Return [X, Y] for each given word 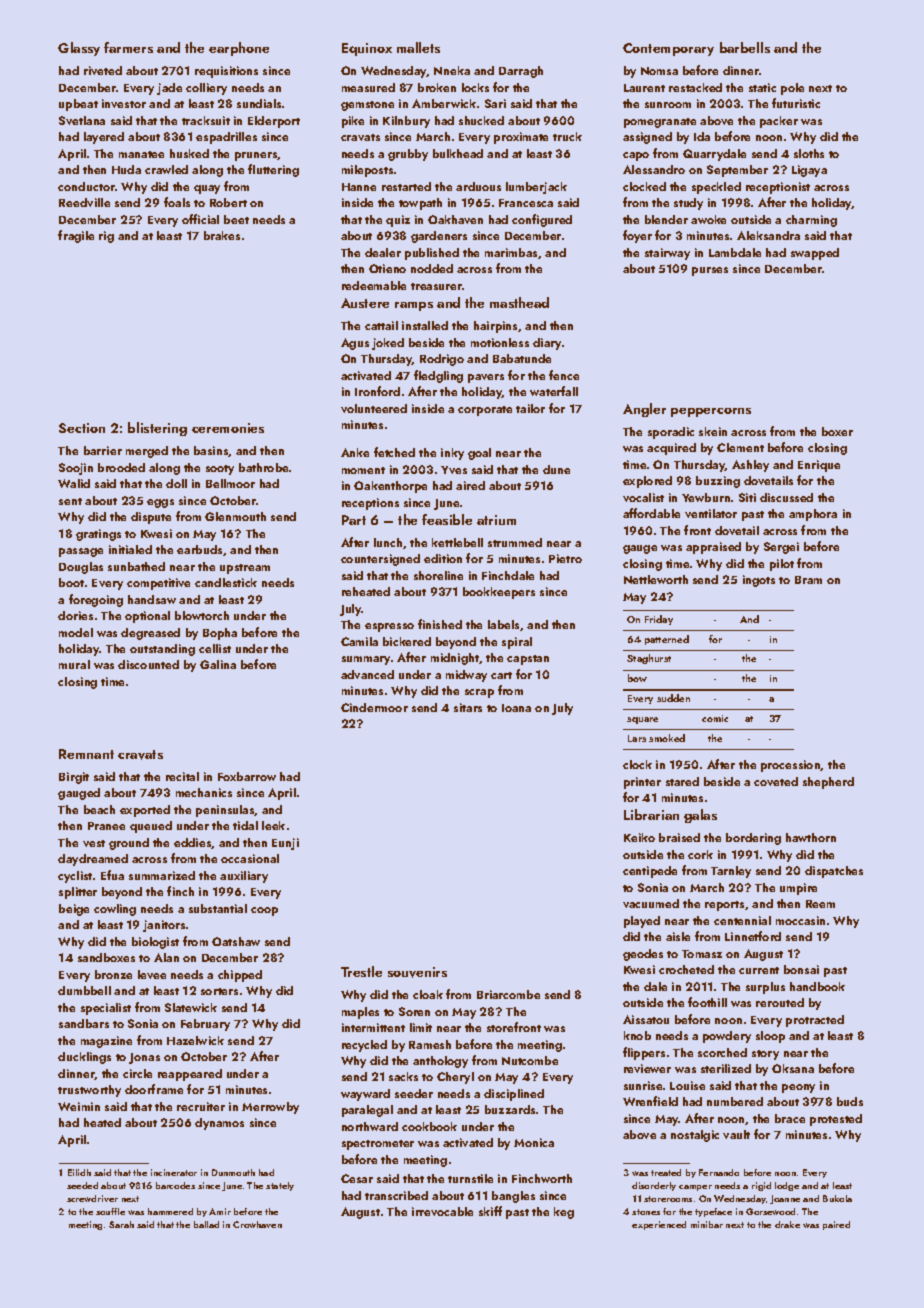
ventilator [711, 513]
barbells [745, 47]
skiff [490, 1211]
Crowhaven [257, 1224]
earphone [239, 49]
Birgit [74, 778]
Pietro [565, 558]
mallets [418, 47]
